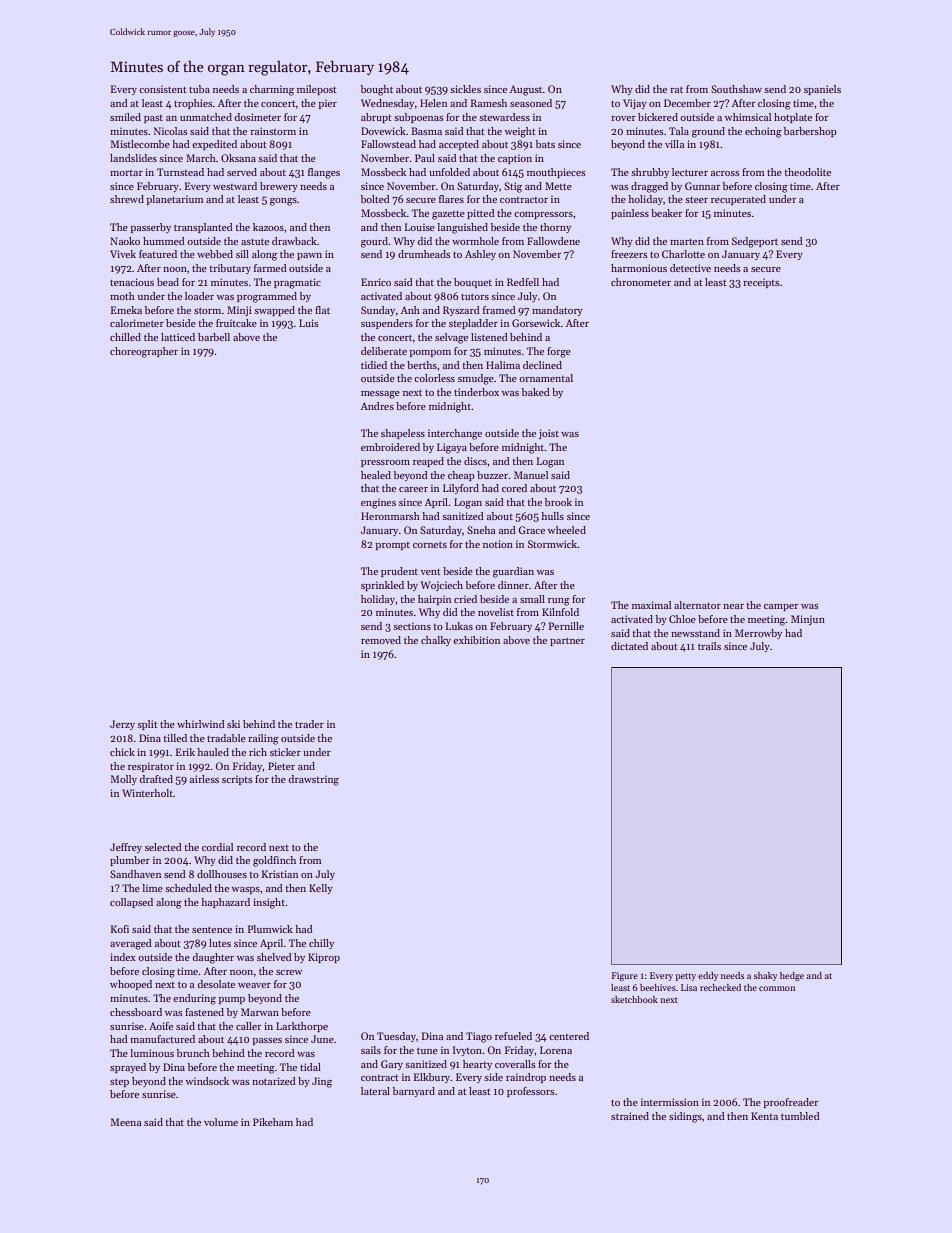 This image has width=952, height=1233. Describe the element at coordinates (807, 172) in the image. I see `theodolite` at that location.
